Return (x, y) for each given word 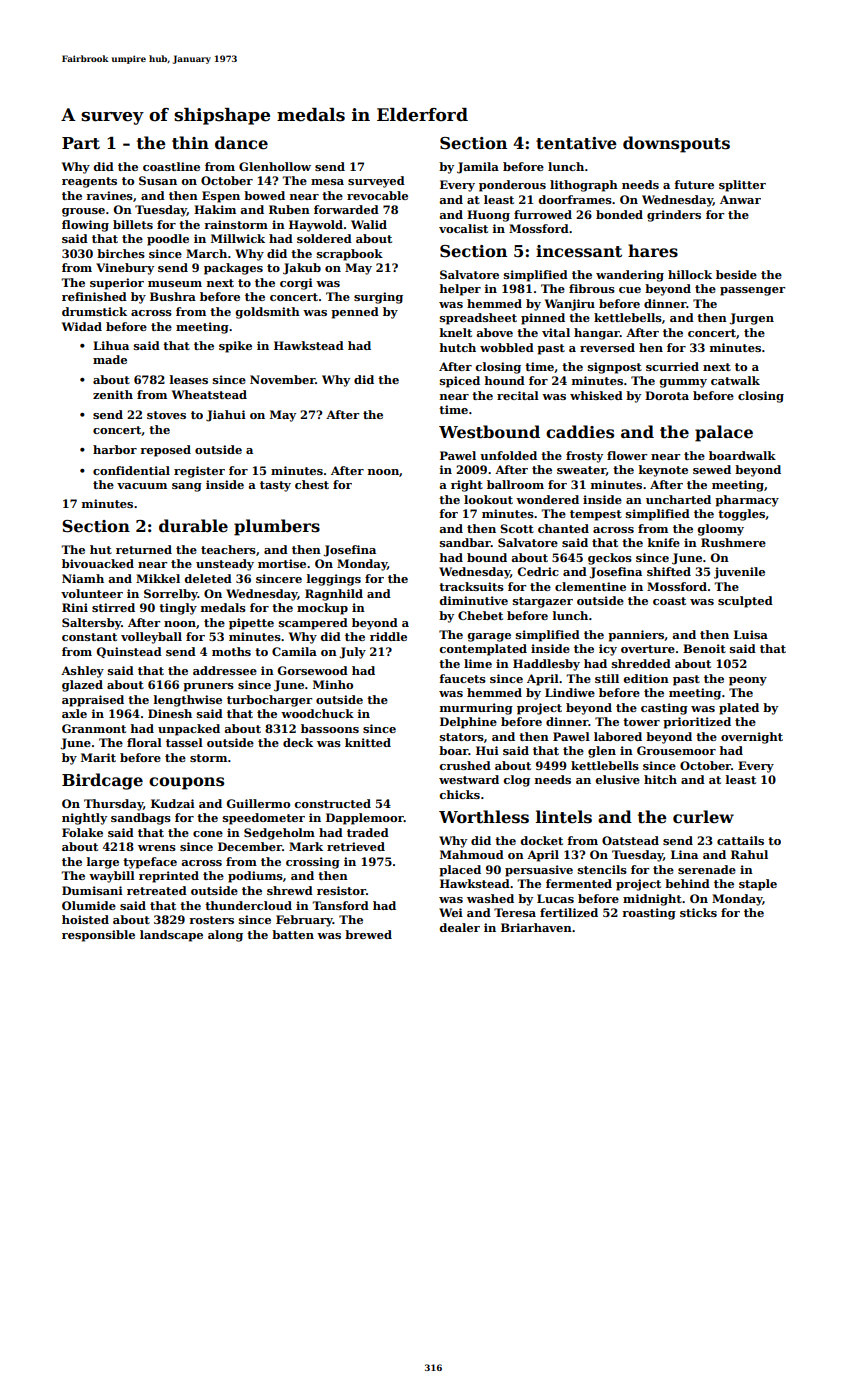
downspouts (676, 144)
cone (208, 834)
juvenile (739, 573)
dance (241, 143)
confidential (131, 470)
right (467, 486)
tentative (576, 143)
